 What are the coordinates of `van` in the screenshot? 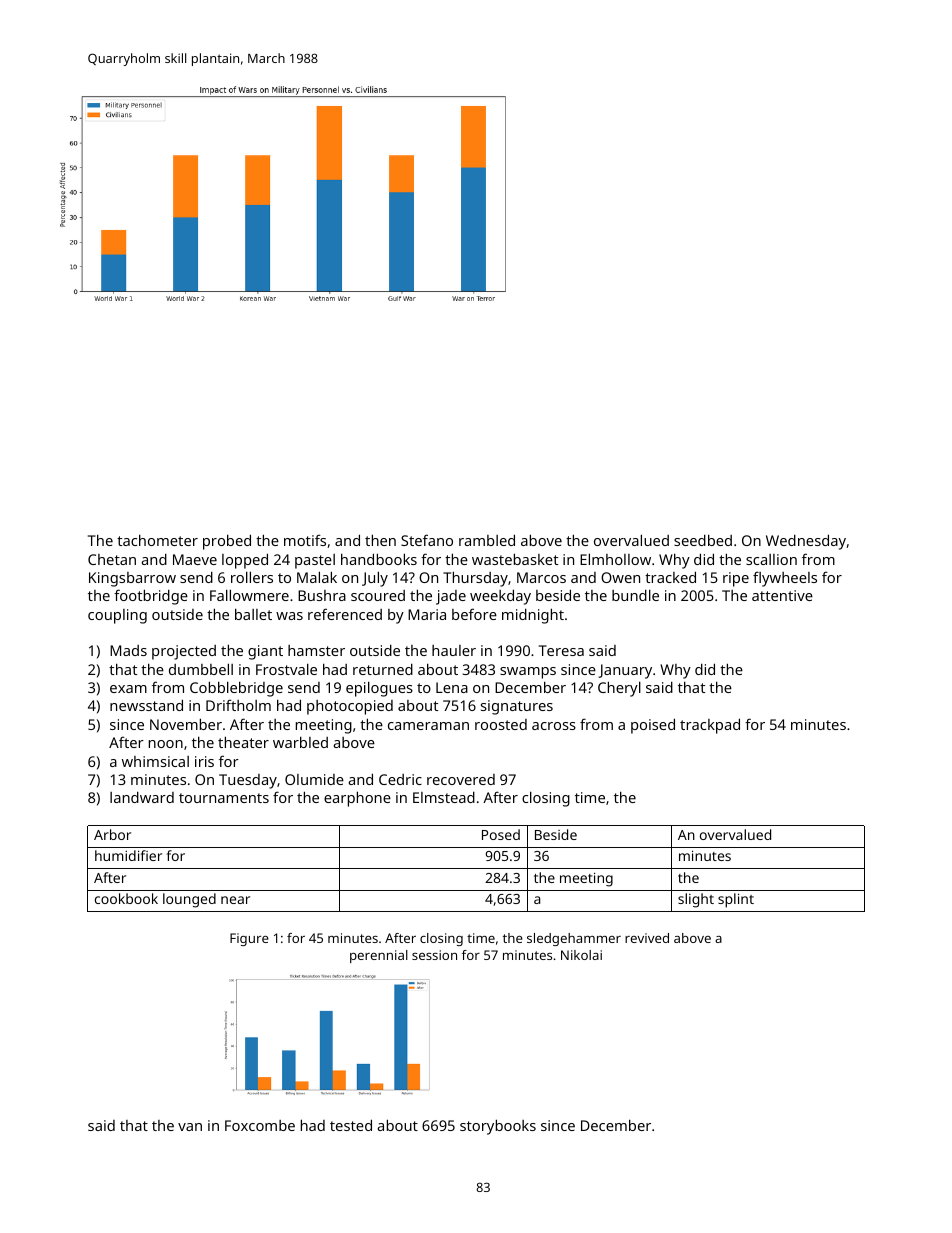 It's located at (190, 1127).
